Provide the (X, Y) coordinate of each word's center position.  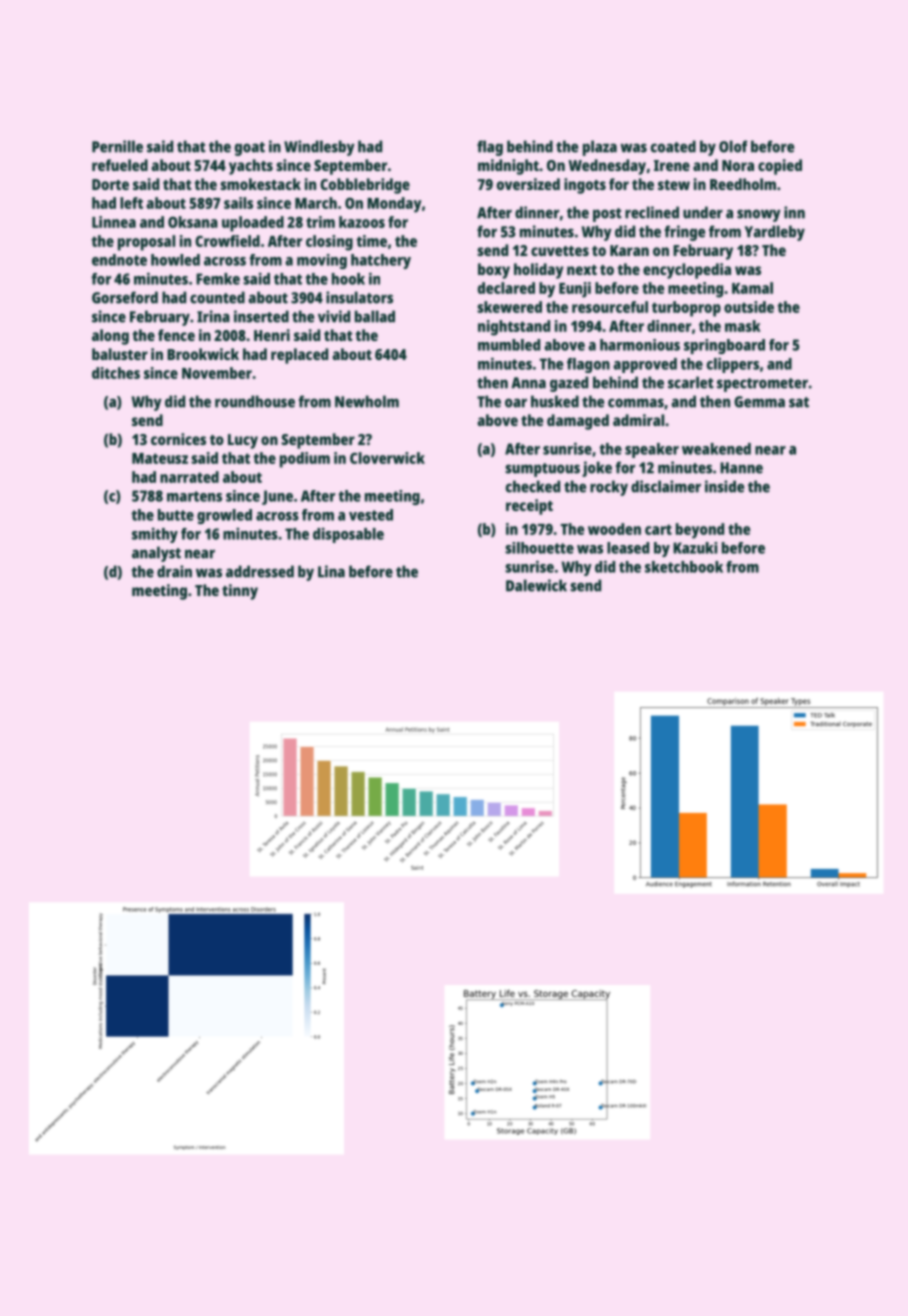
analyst (156, 554)
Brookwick (203, 354)
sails (238, 203)
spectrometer (762, 385)
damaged (578, 422)
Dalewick (536, 585)
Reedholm (743, 184)
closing (329, 243)
